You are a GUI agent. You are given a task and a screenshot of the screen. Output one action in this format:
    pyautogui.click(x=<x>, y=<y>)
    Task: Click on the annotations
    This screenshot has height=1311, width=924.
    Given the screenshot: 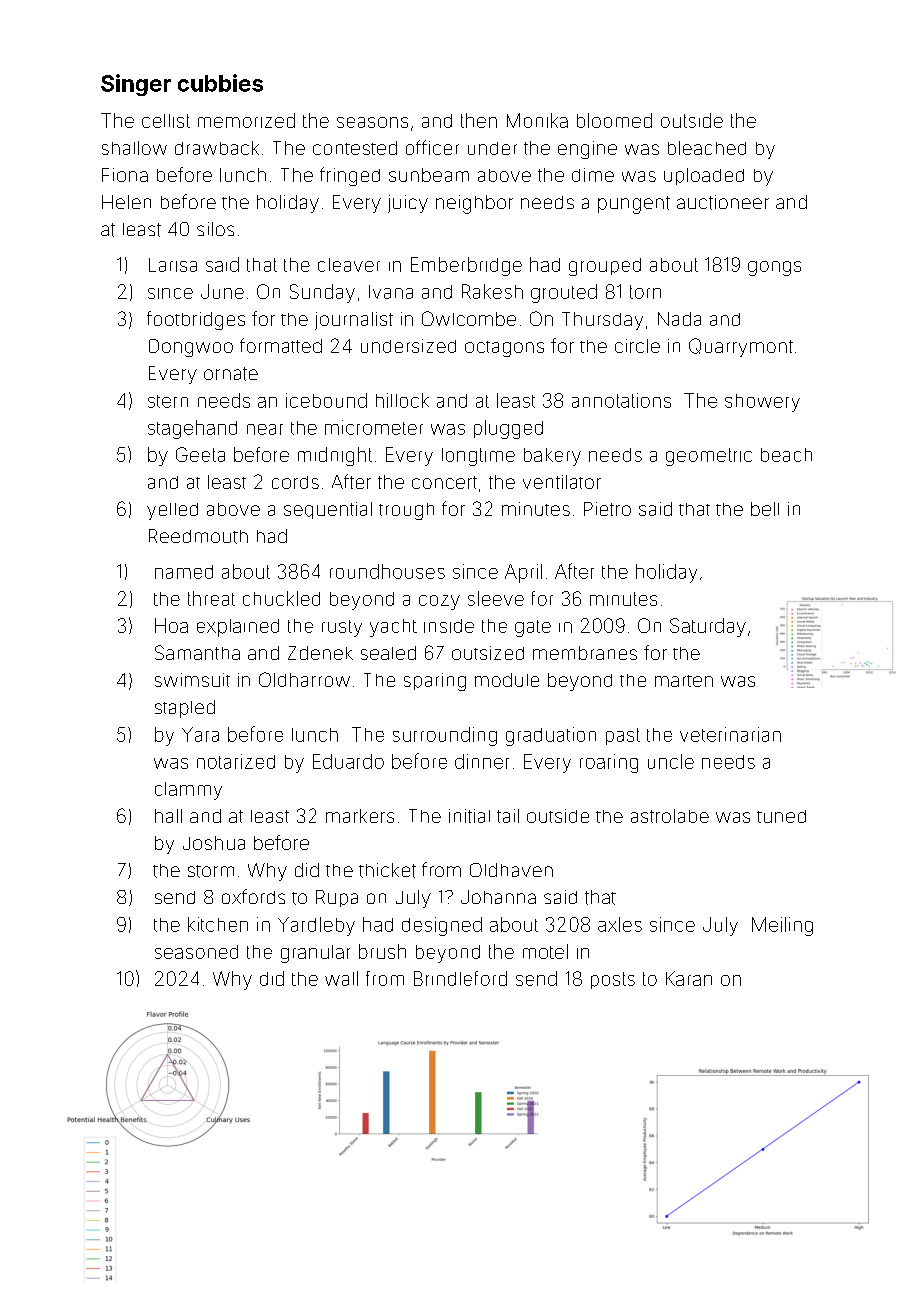 What is the action you would take?
    pyautogui.click(x=621, y=400)
